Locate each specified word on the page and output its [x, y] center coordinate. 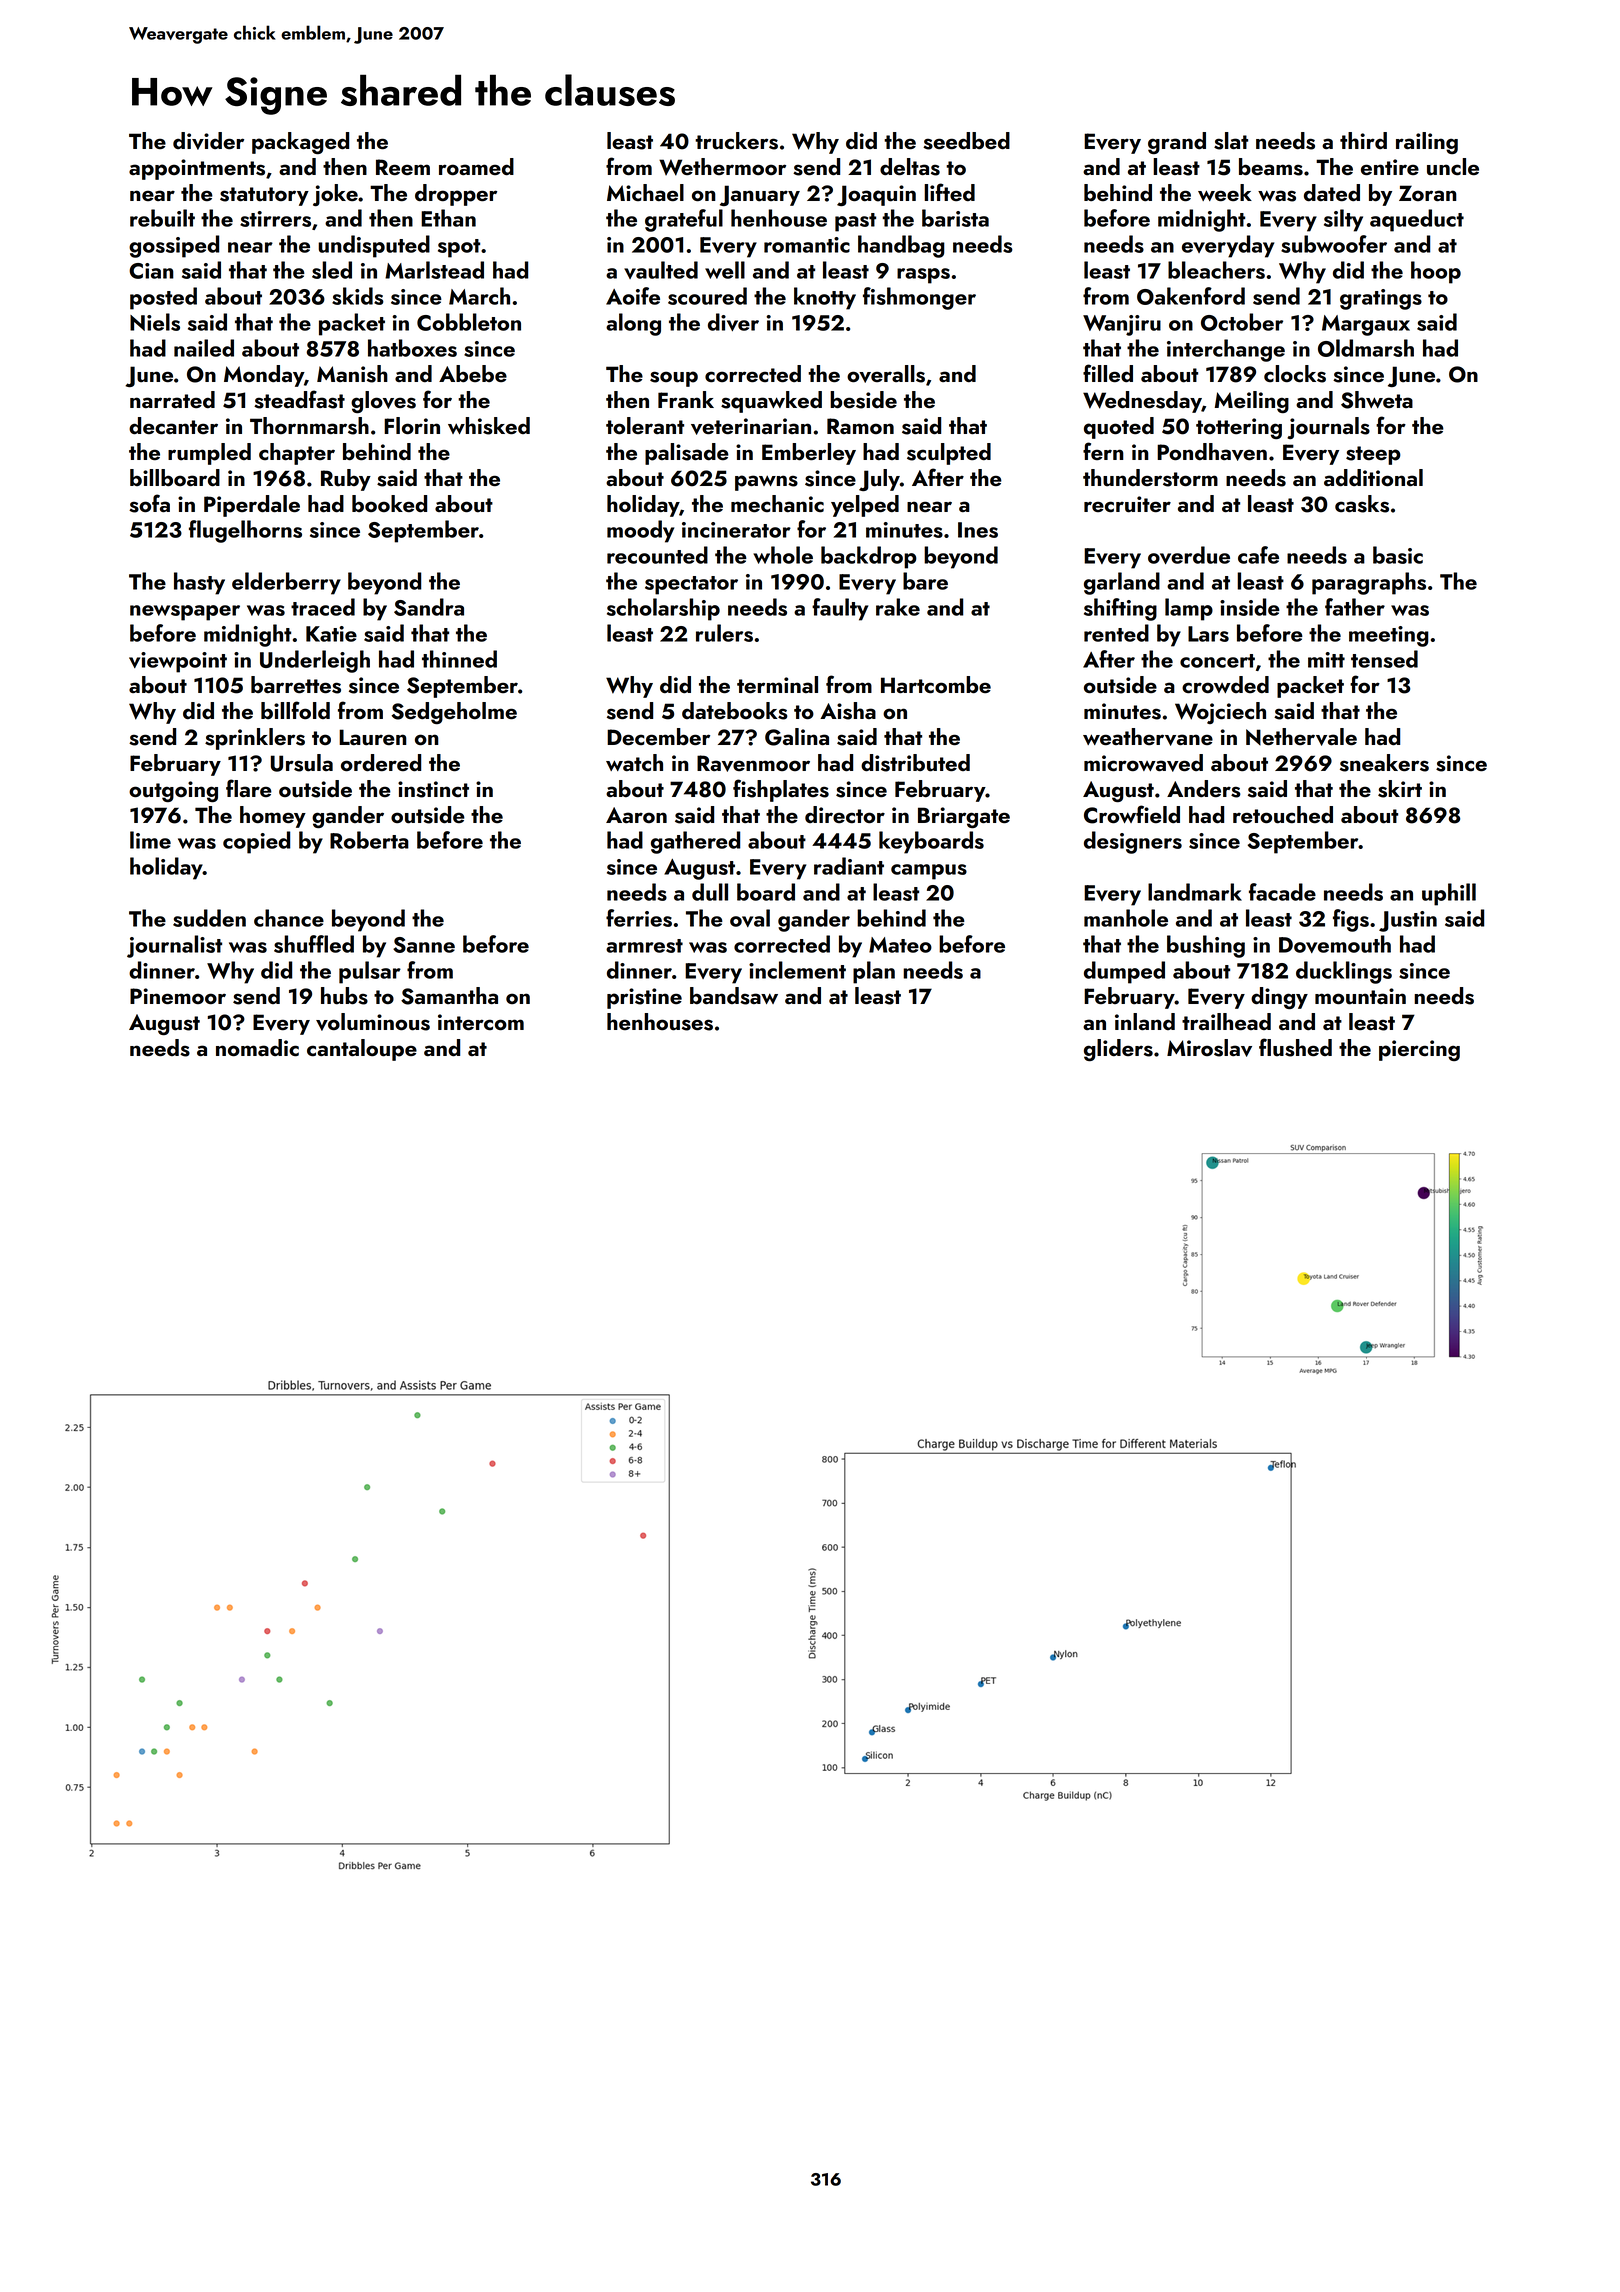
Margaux [1366, 325]
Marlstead [434, 270]
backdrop [869, 557]
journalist [174, 946]
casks [1362, 504]
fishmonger [919, 298]
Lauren [373, 737]
